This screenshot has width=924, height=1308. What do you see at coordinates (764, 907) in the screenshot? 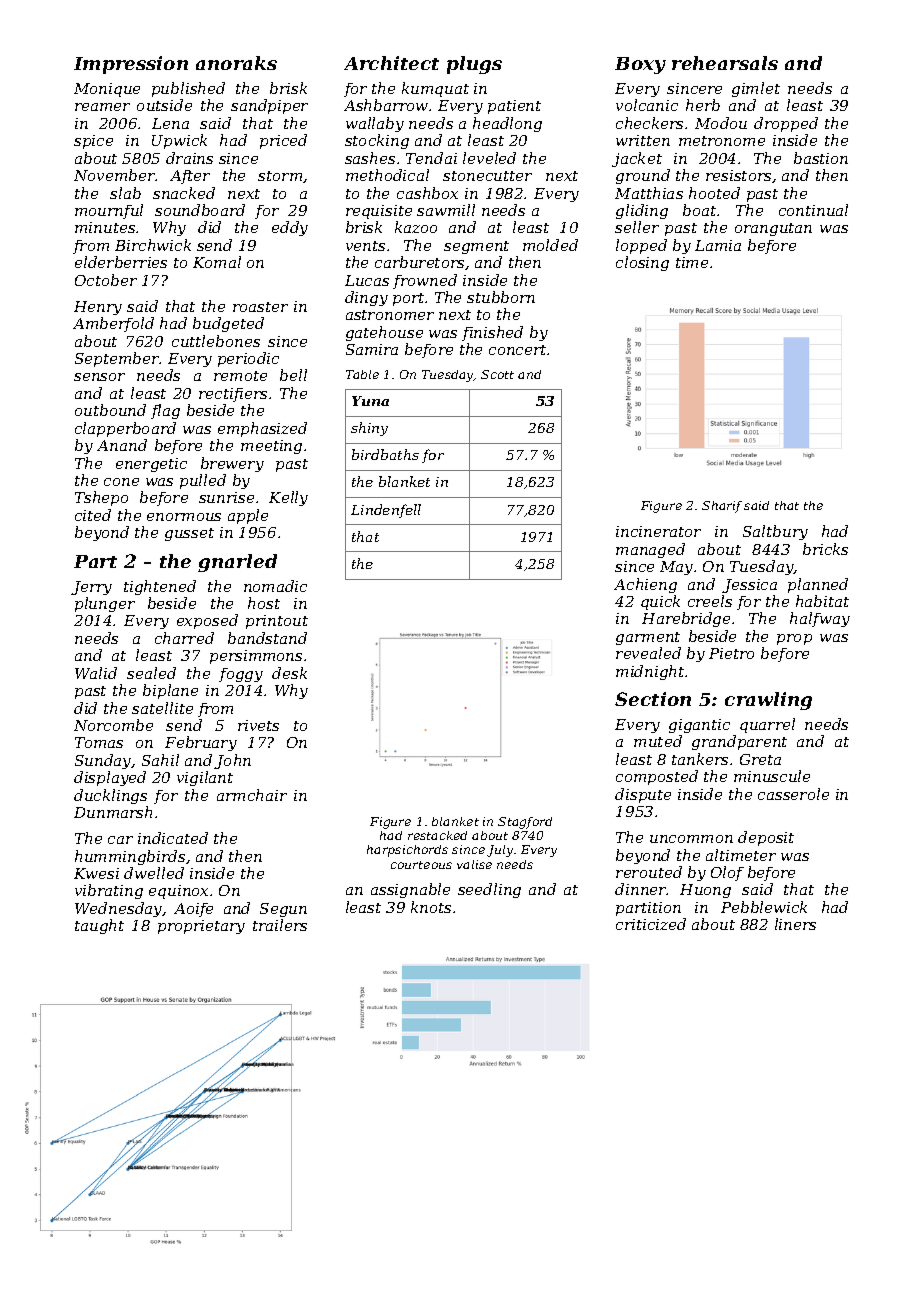
I see `Pebblewick` at bounding box center [764, 907].
